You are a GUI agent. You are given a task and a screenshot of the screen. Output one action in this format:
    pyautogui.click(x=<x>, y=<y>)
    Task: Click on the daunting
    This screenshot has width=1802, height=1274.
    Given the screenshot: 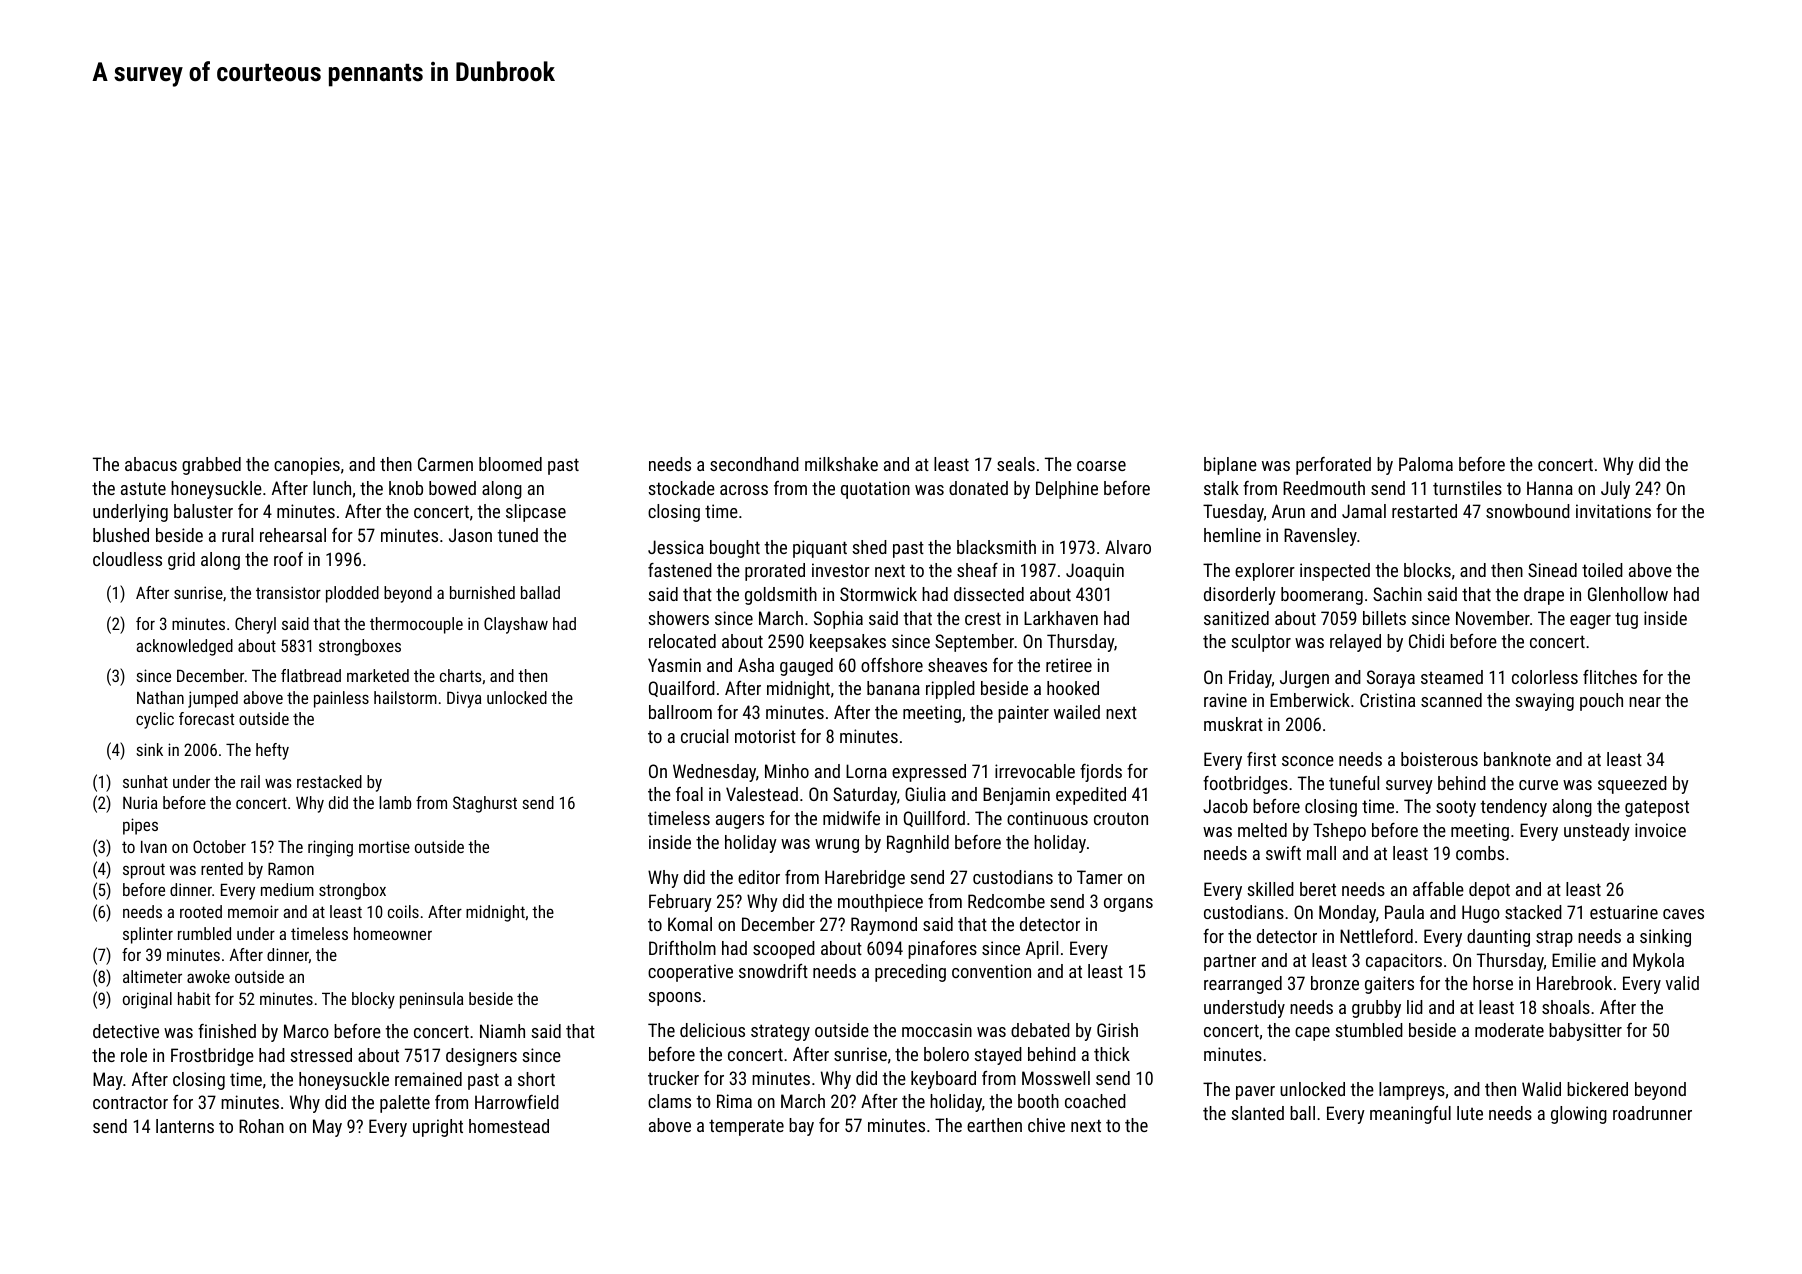 What is the action you would take?
    pyautogui.click(x=1498, y=938)
